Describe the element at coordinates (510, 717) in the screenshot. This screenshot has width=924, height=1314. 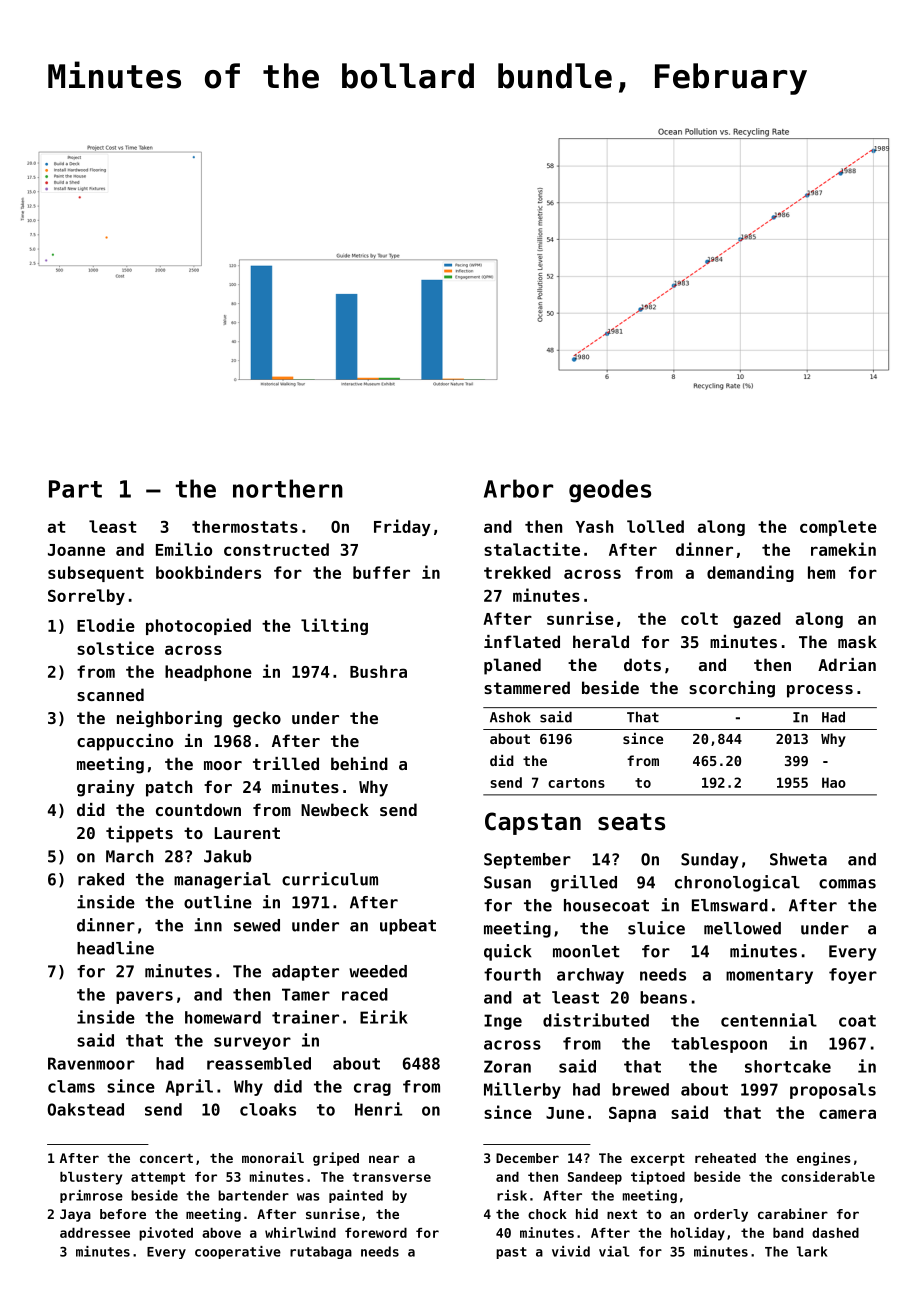
I see `Ashok` at that location.
